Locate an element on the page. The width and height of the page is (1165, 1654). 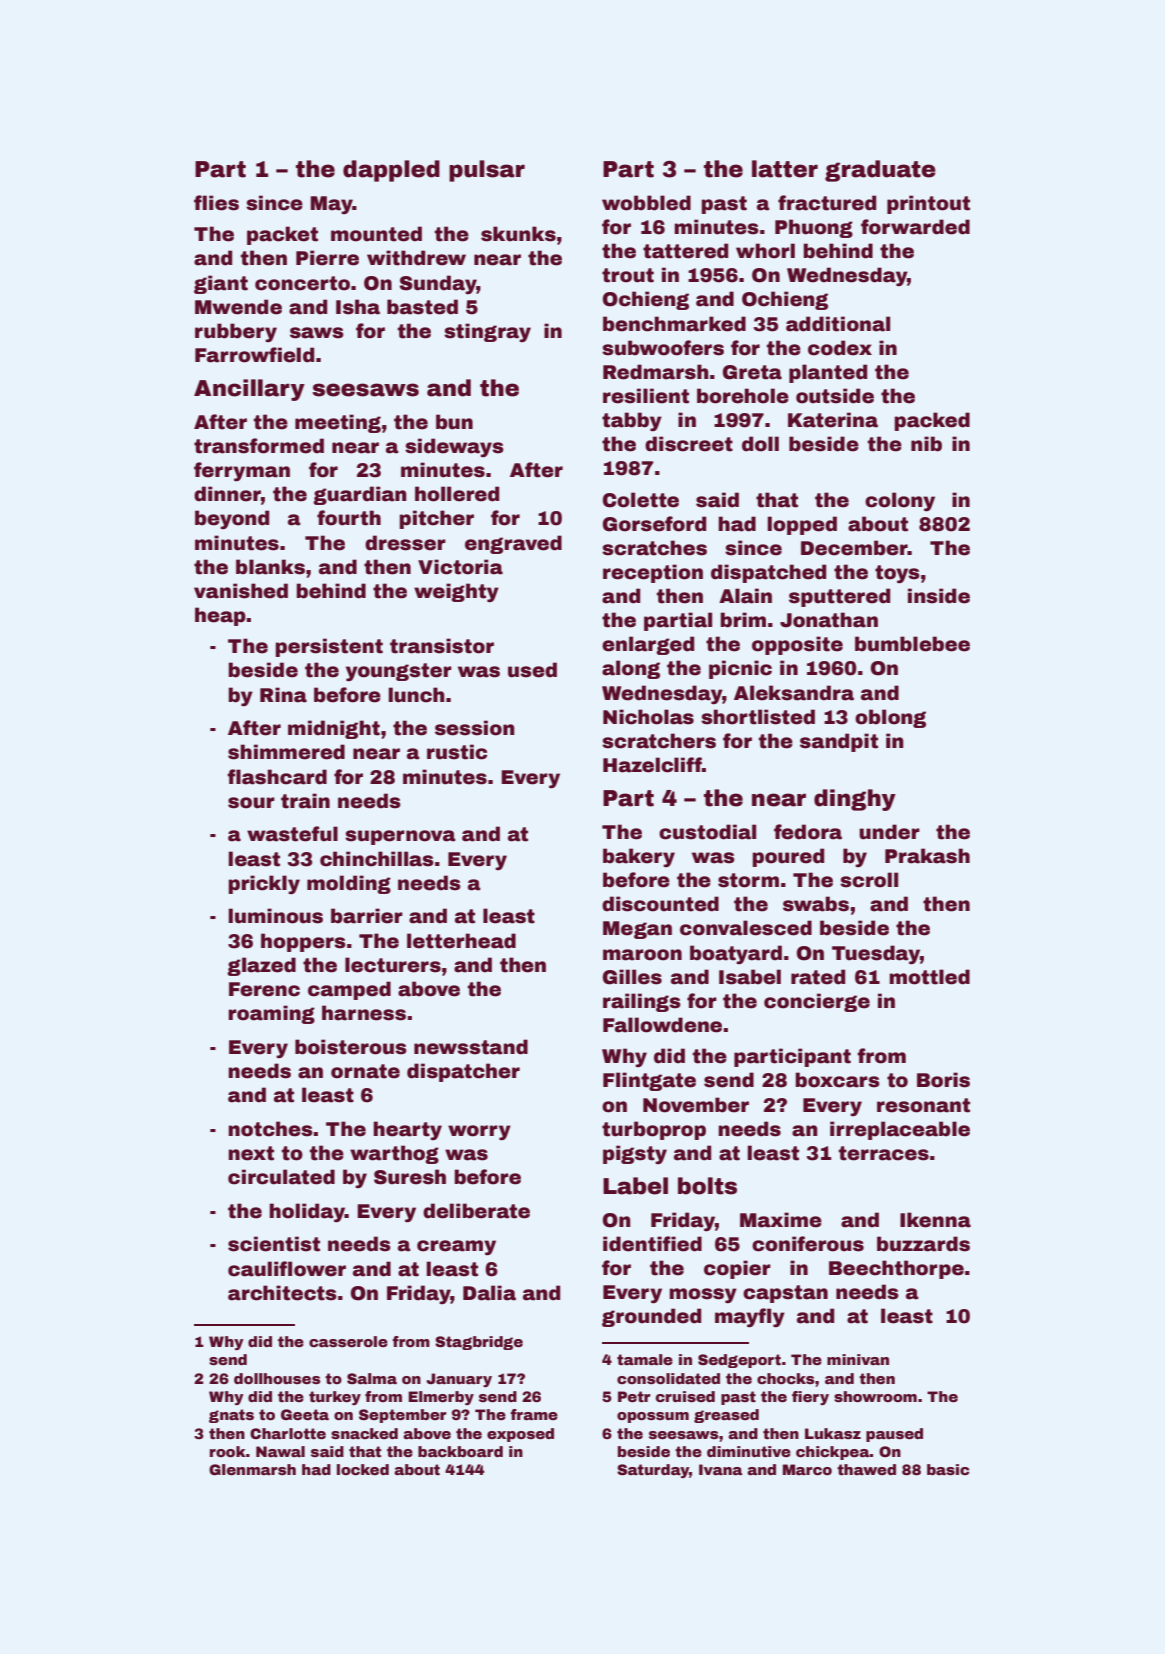
packed is located at coordinates (932, 421).
